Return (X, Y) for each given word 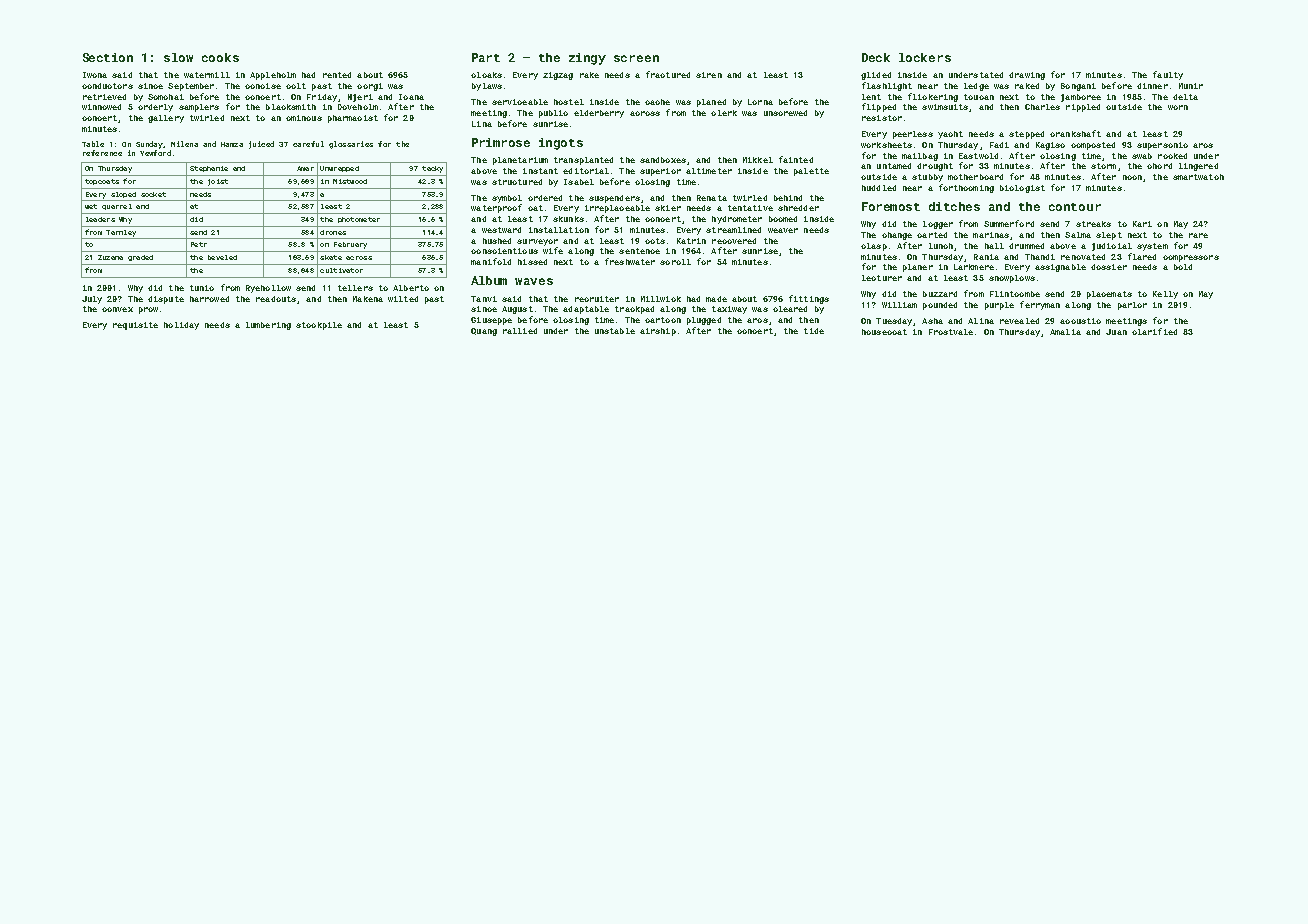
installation (559, 230)
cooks (220, 57)
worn (1178, 107)
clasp (874, 247)
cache (657, 102)
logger (938, 225)
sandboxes (663, 160)
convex (117, 309)
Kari (1142, 224)
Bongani (1078, 87)
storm (1103, 166)
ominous (304, 118)
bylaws (487, 87)
